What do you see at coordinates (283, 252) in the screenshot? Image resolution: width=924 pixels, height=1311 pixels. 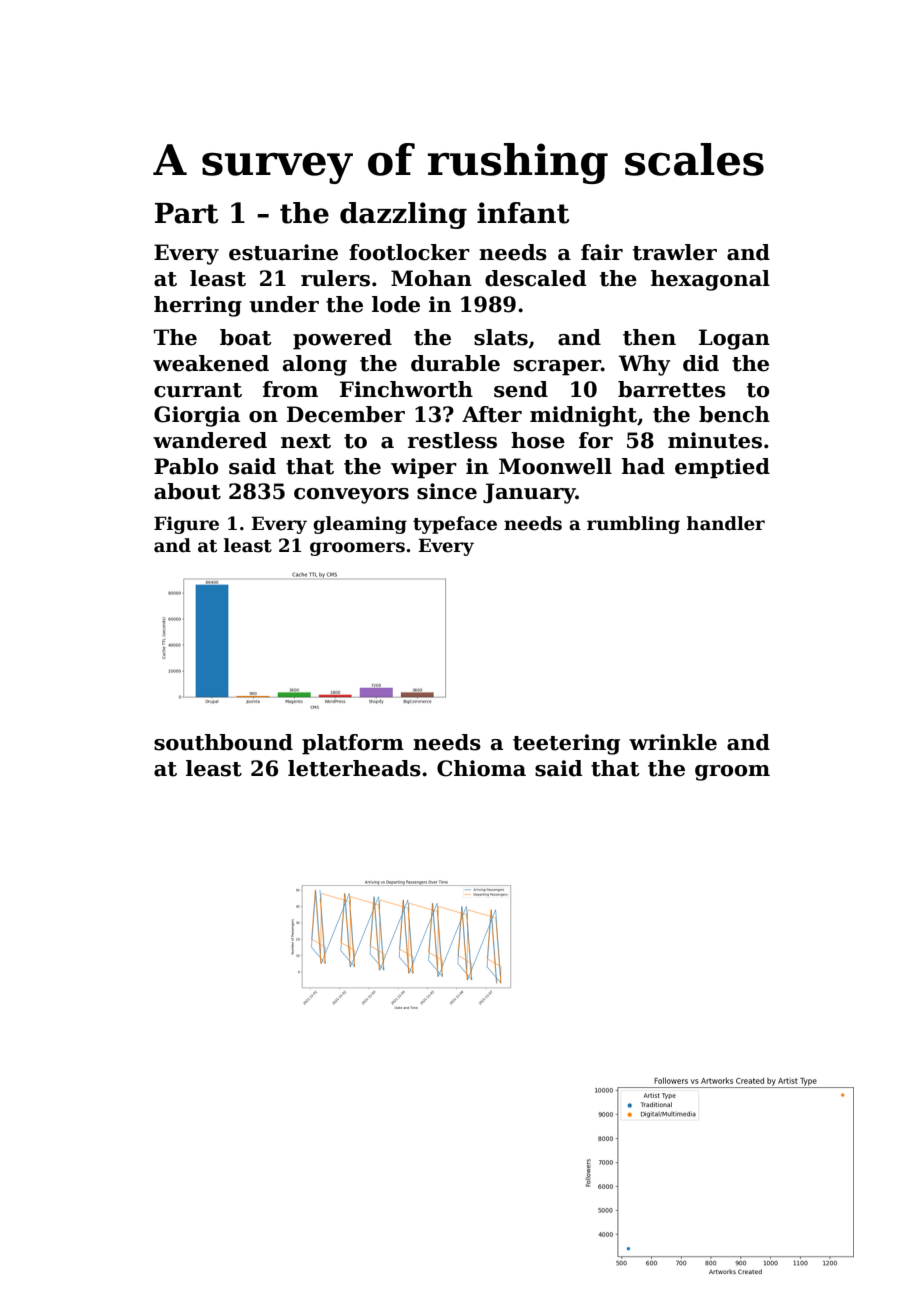 I see `estuarine` at bounding box center [283, 252].
